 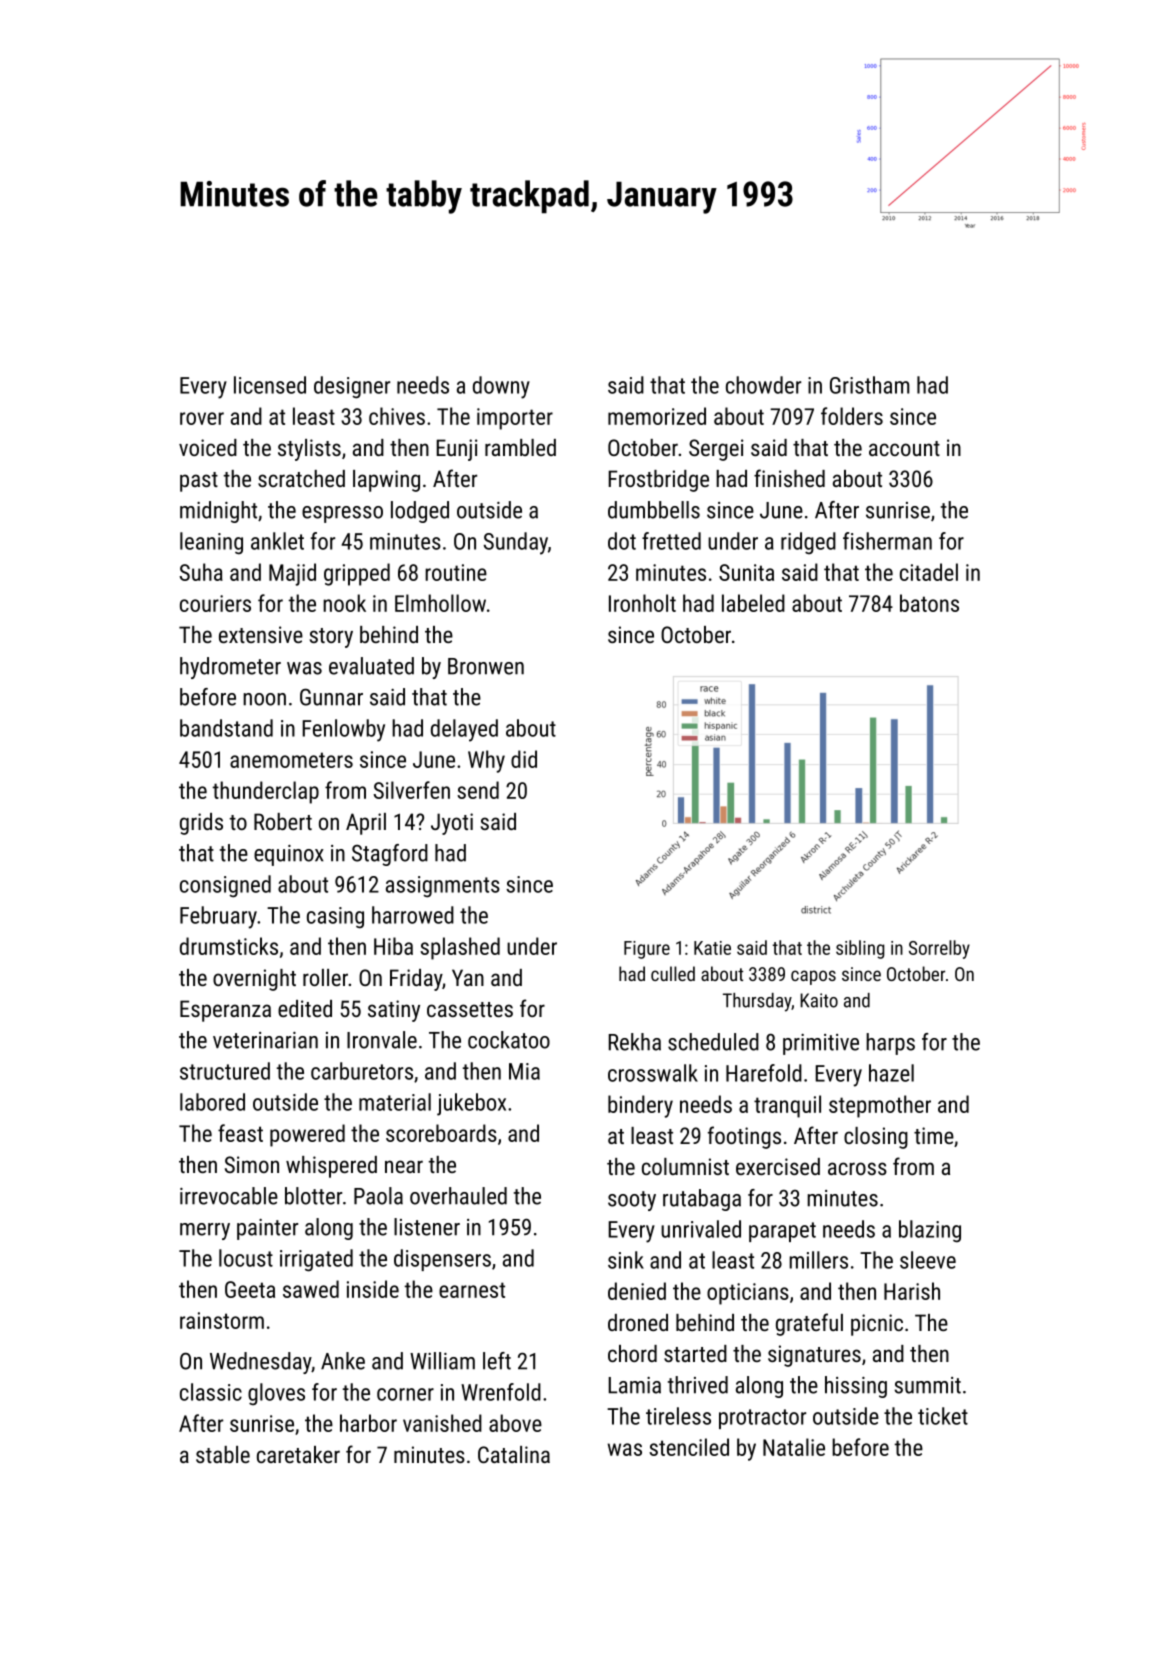 I want to click on grids, so click(x=201, y=824).
